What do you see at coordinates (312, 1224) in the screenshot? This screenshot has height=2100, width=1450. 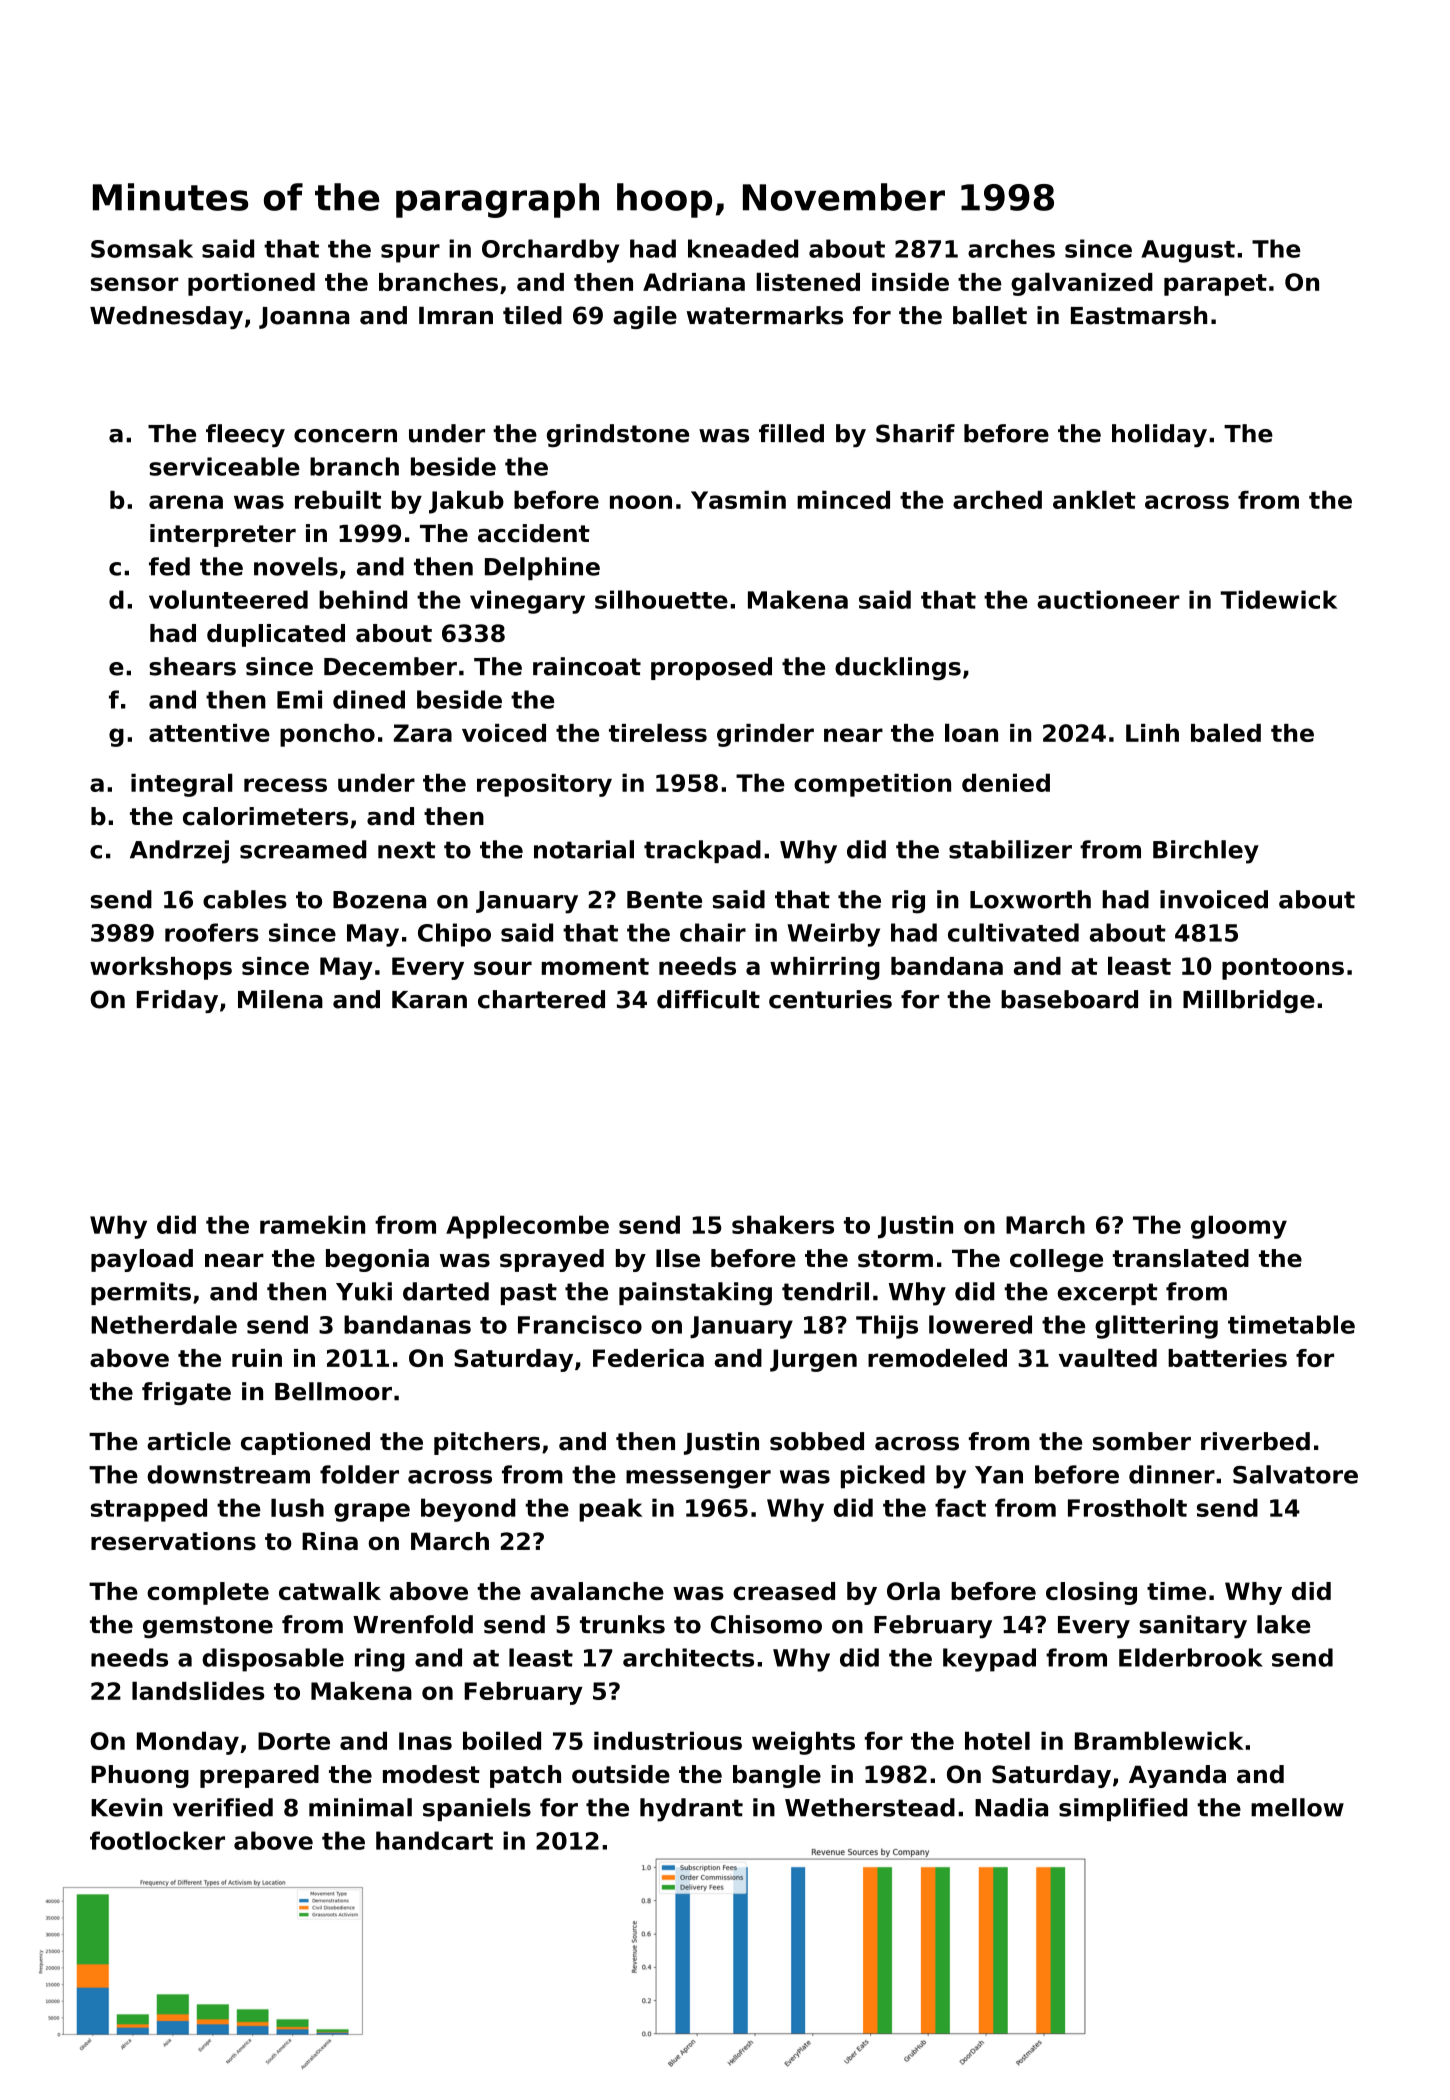 I see `ramekin` at bounding box center [312, 1224].
